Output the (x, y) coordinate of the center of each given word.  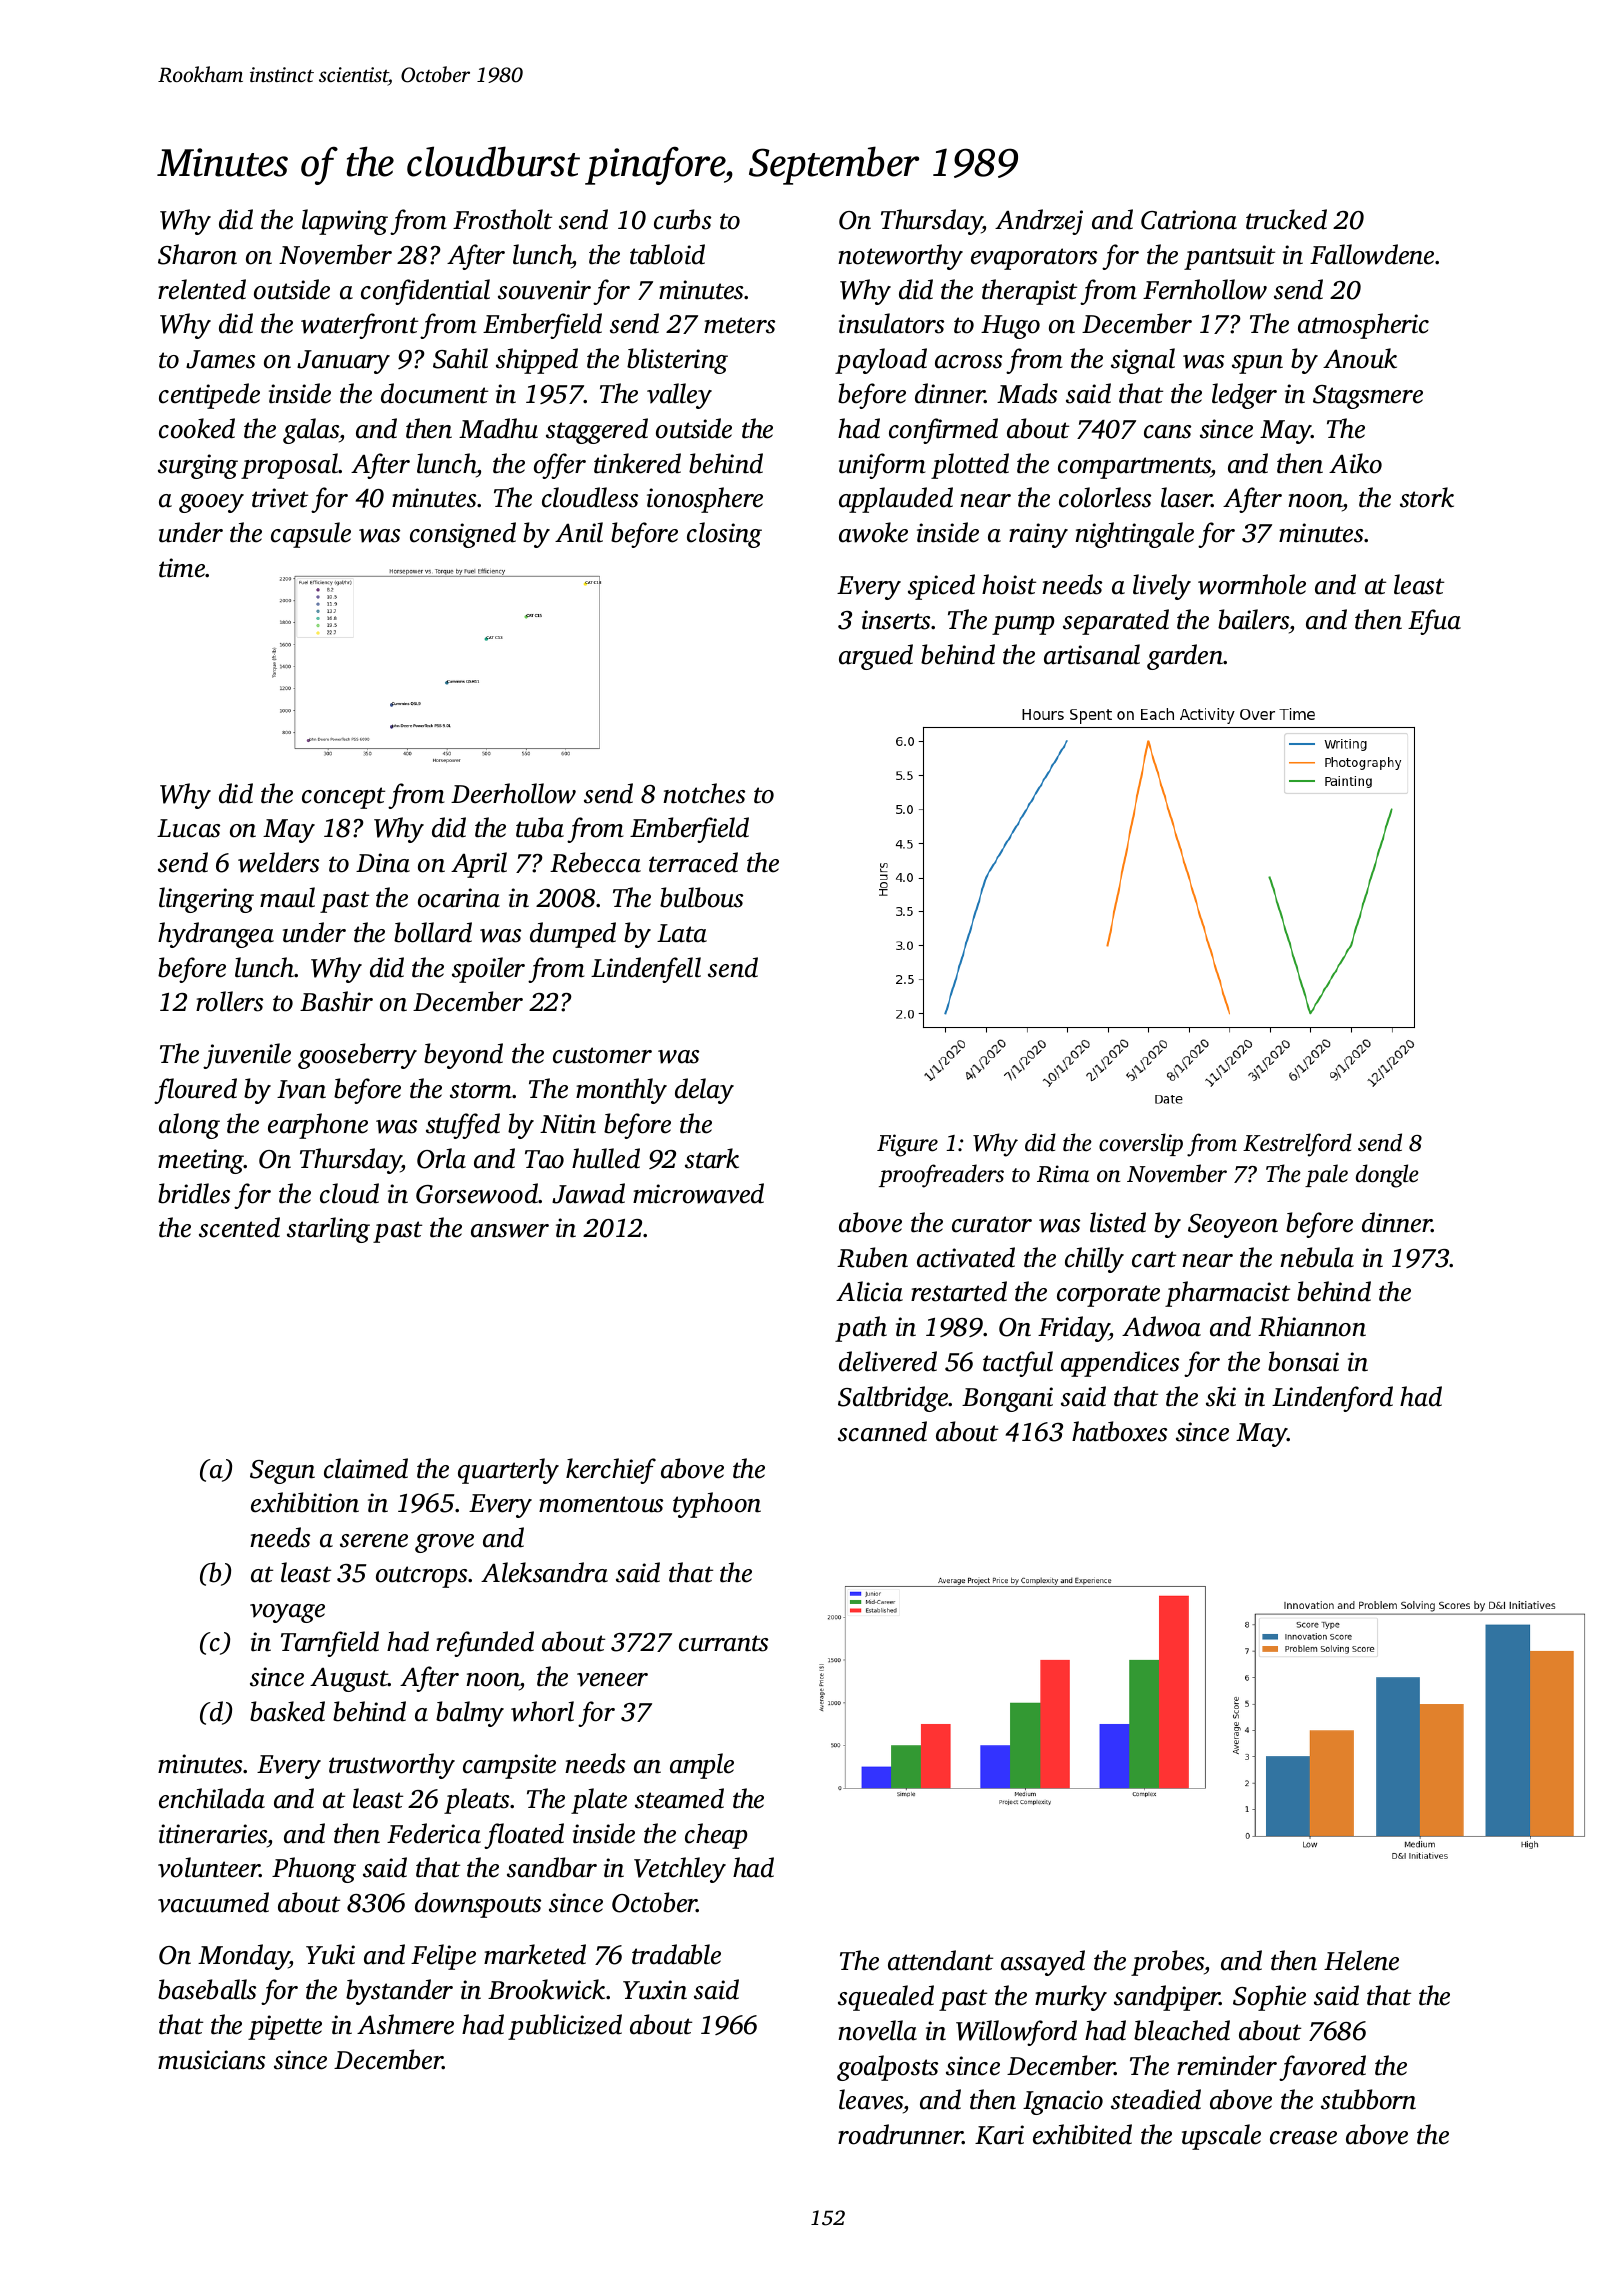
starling (328, 1230)
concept (343, 798)
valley (679, 396)
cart (1154, 1259)
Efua (1434, 622)
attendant (940, 1960)
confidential (425, 292)
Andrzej (1039, 222)
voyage (287, 1613)
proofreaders (941, 1176)
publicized (565, 2027)
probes (1167, 1963)
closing (724, 535)
